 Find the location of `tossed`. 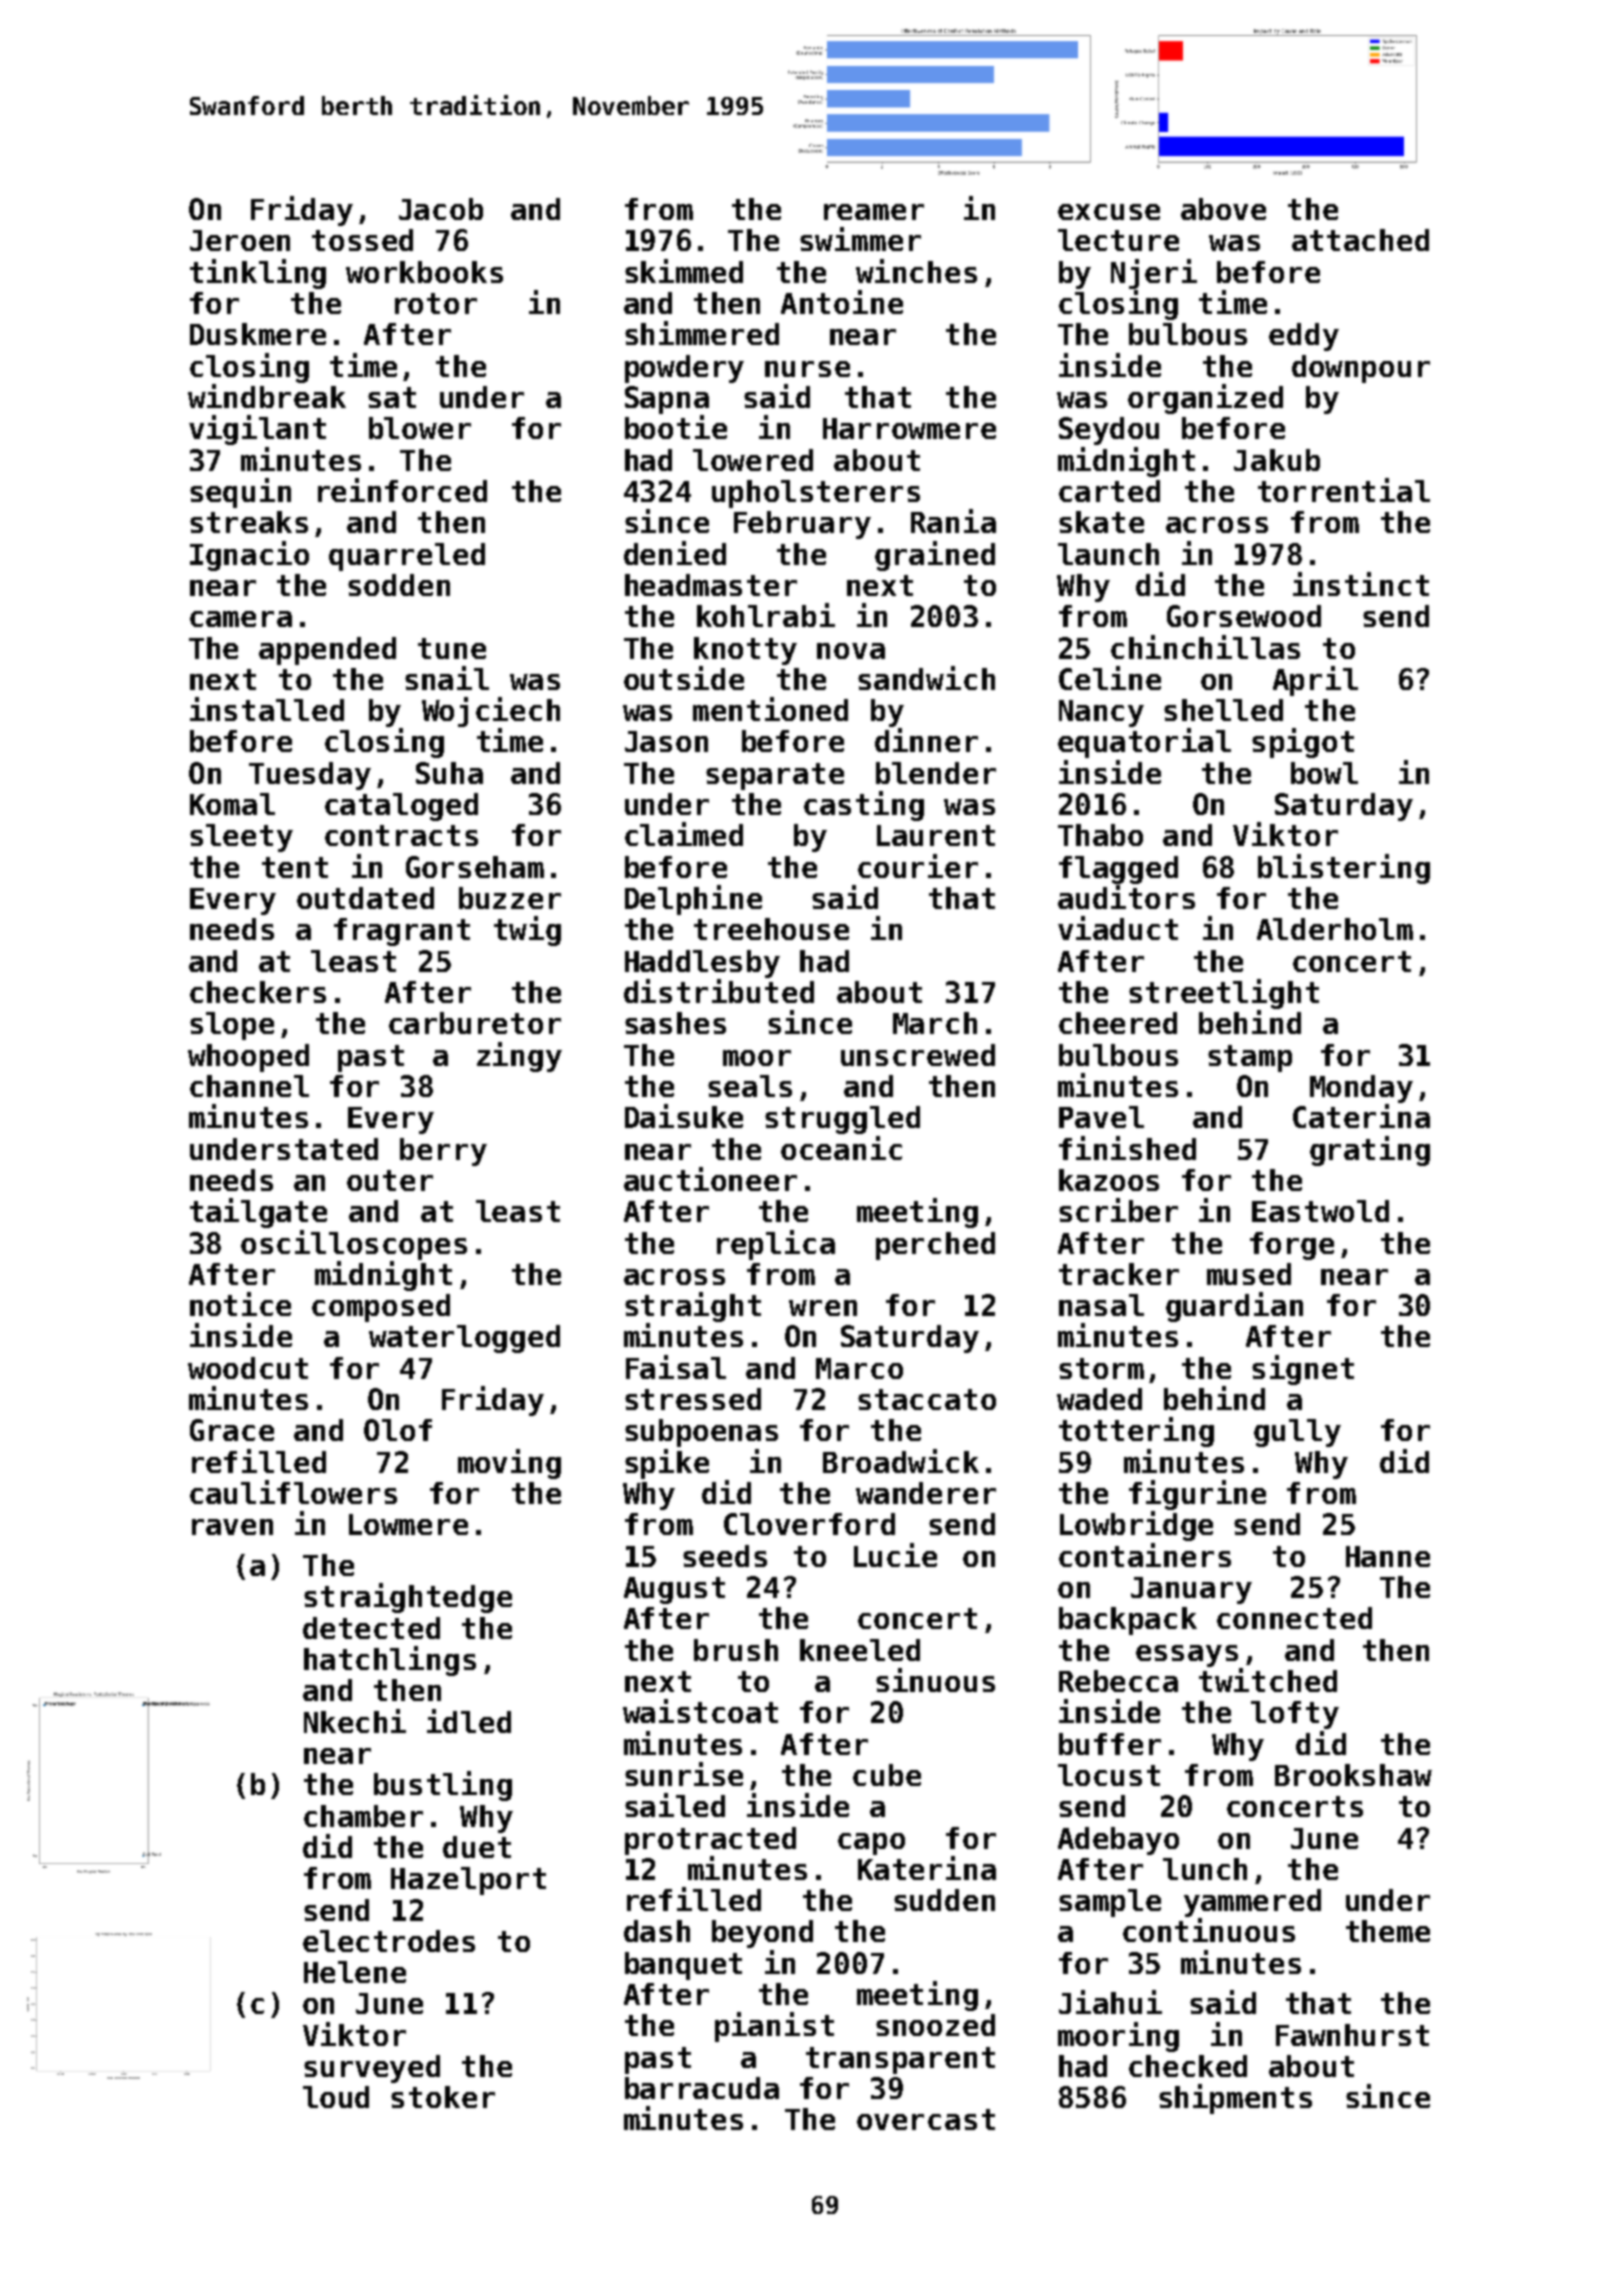

tossed is located at coordinates (362, 240).
